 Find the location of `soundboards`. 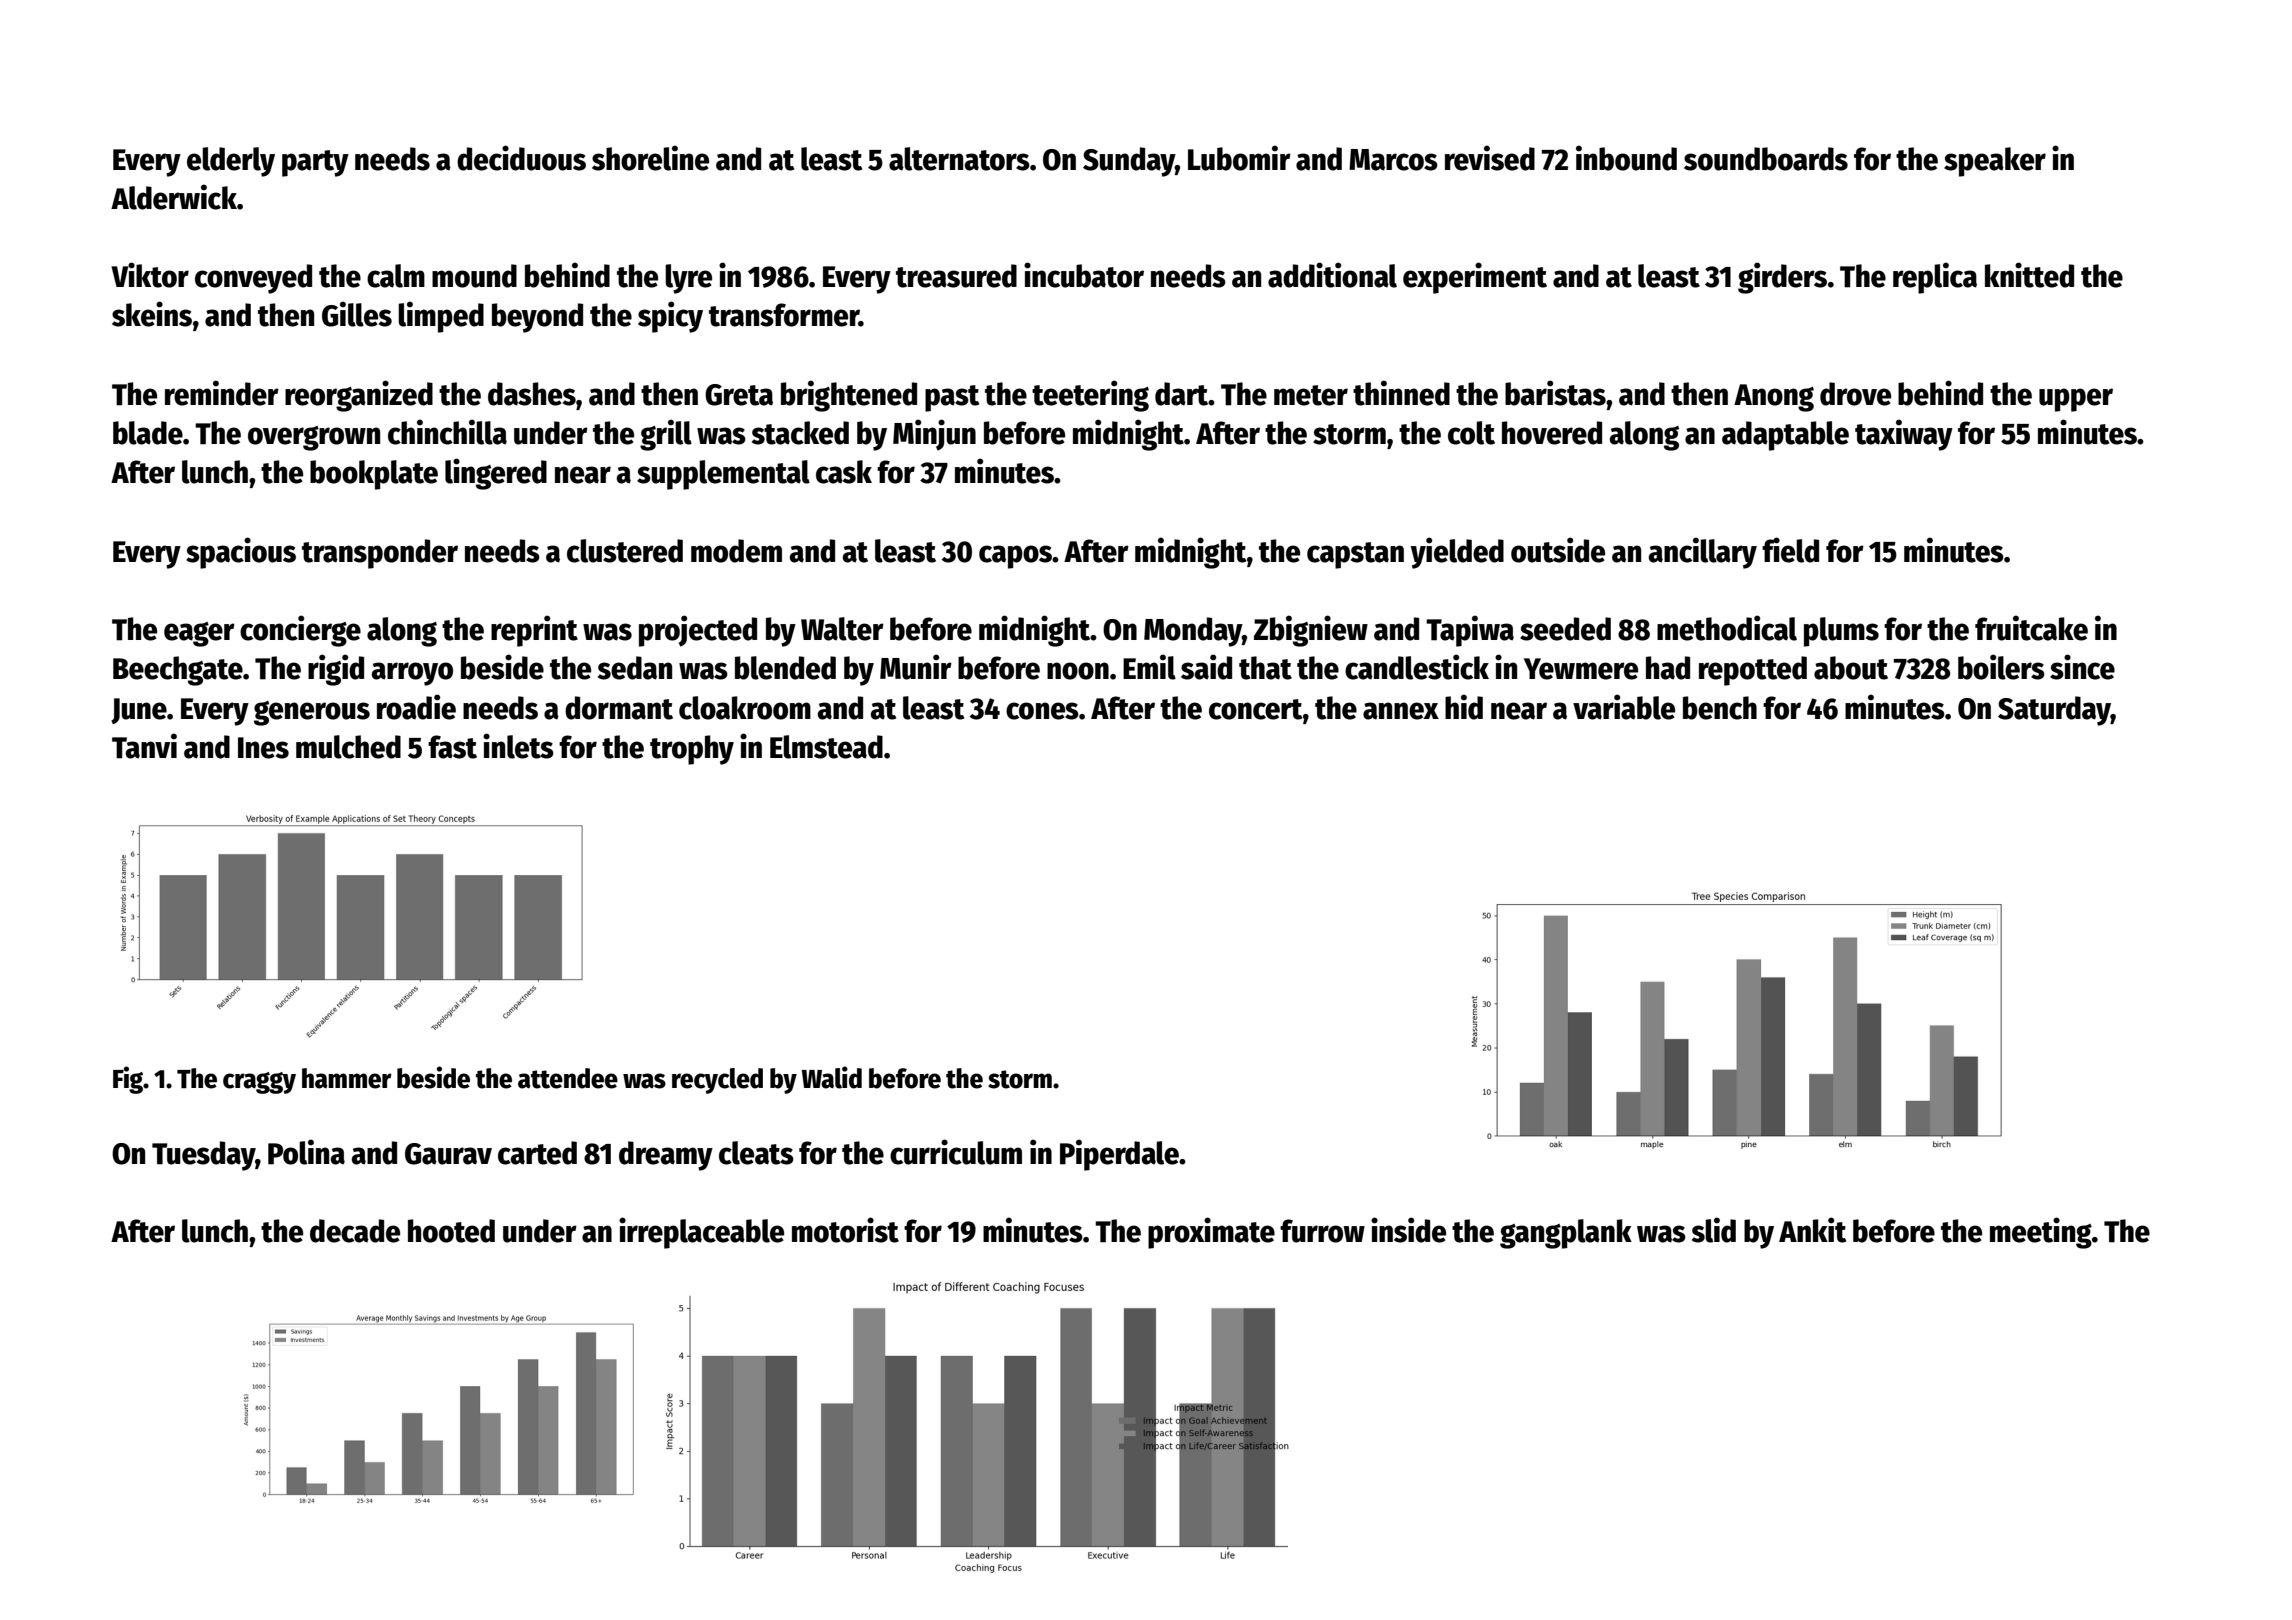

soundboards is located at coordinates (1766, 159).
